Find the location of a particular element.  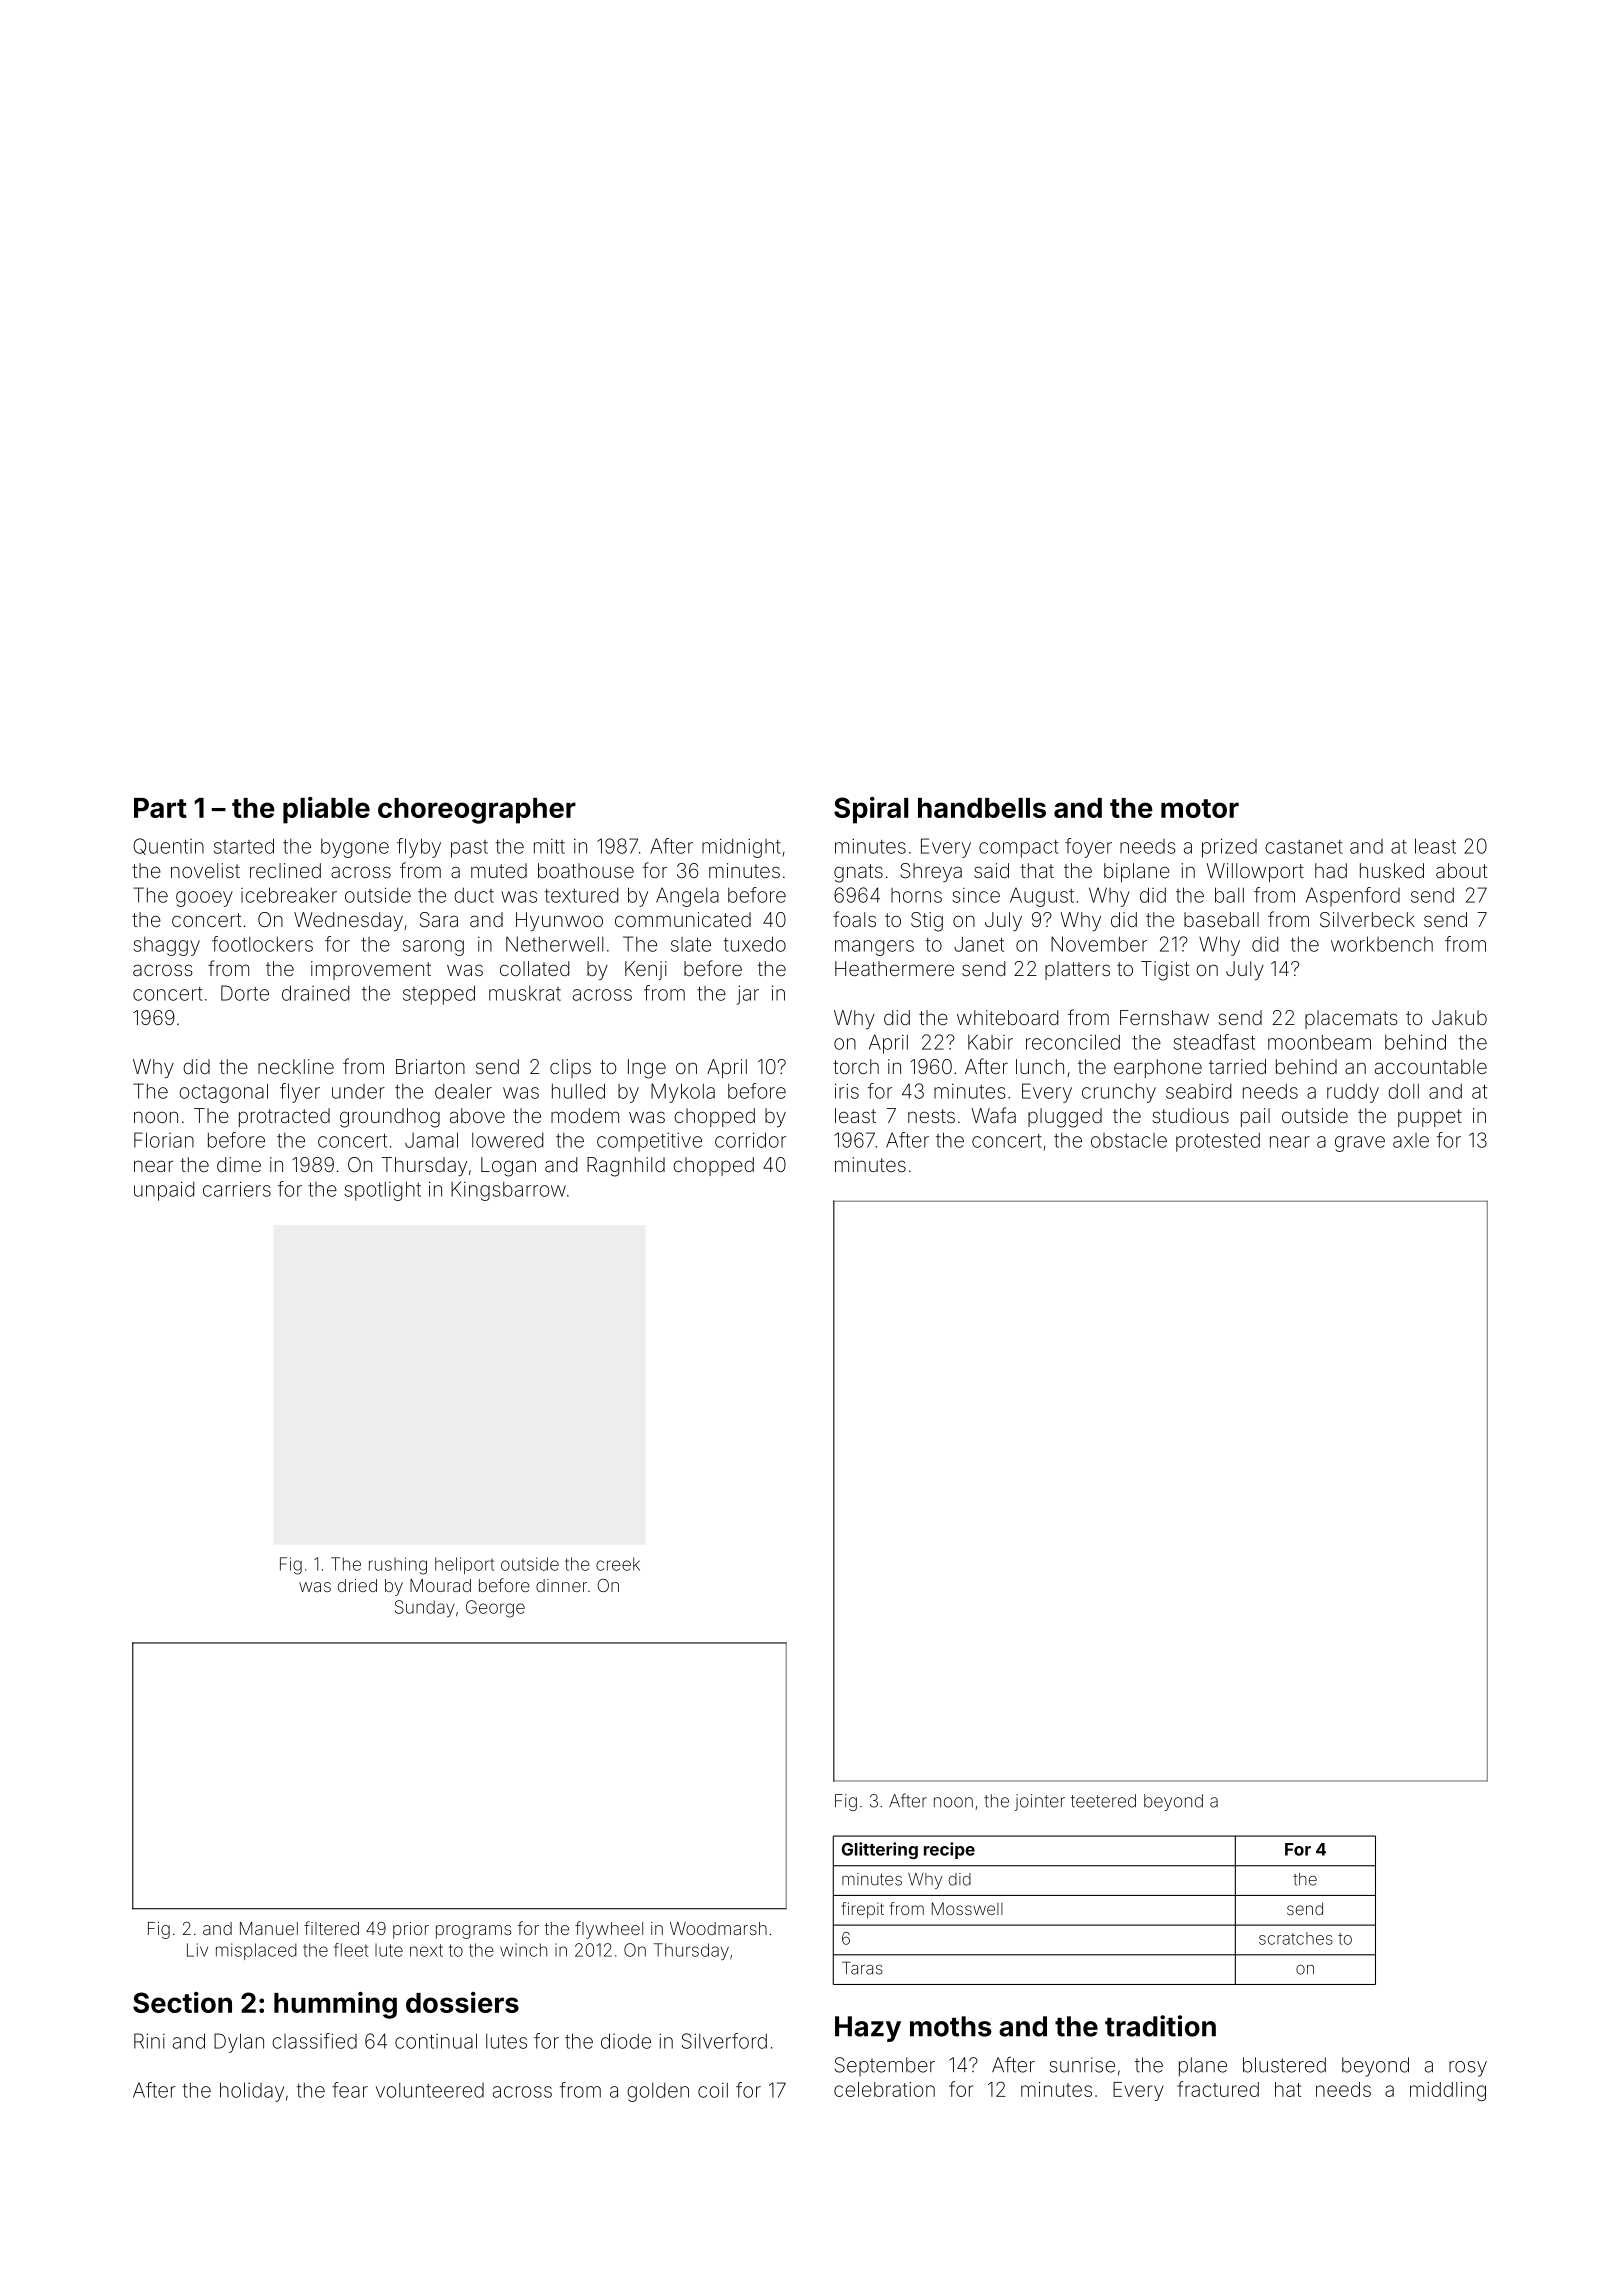

teetered is located at coordinates (1103, 1801).
